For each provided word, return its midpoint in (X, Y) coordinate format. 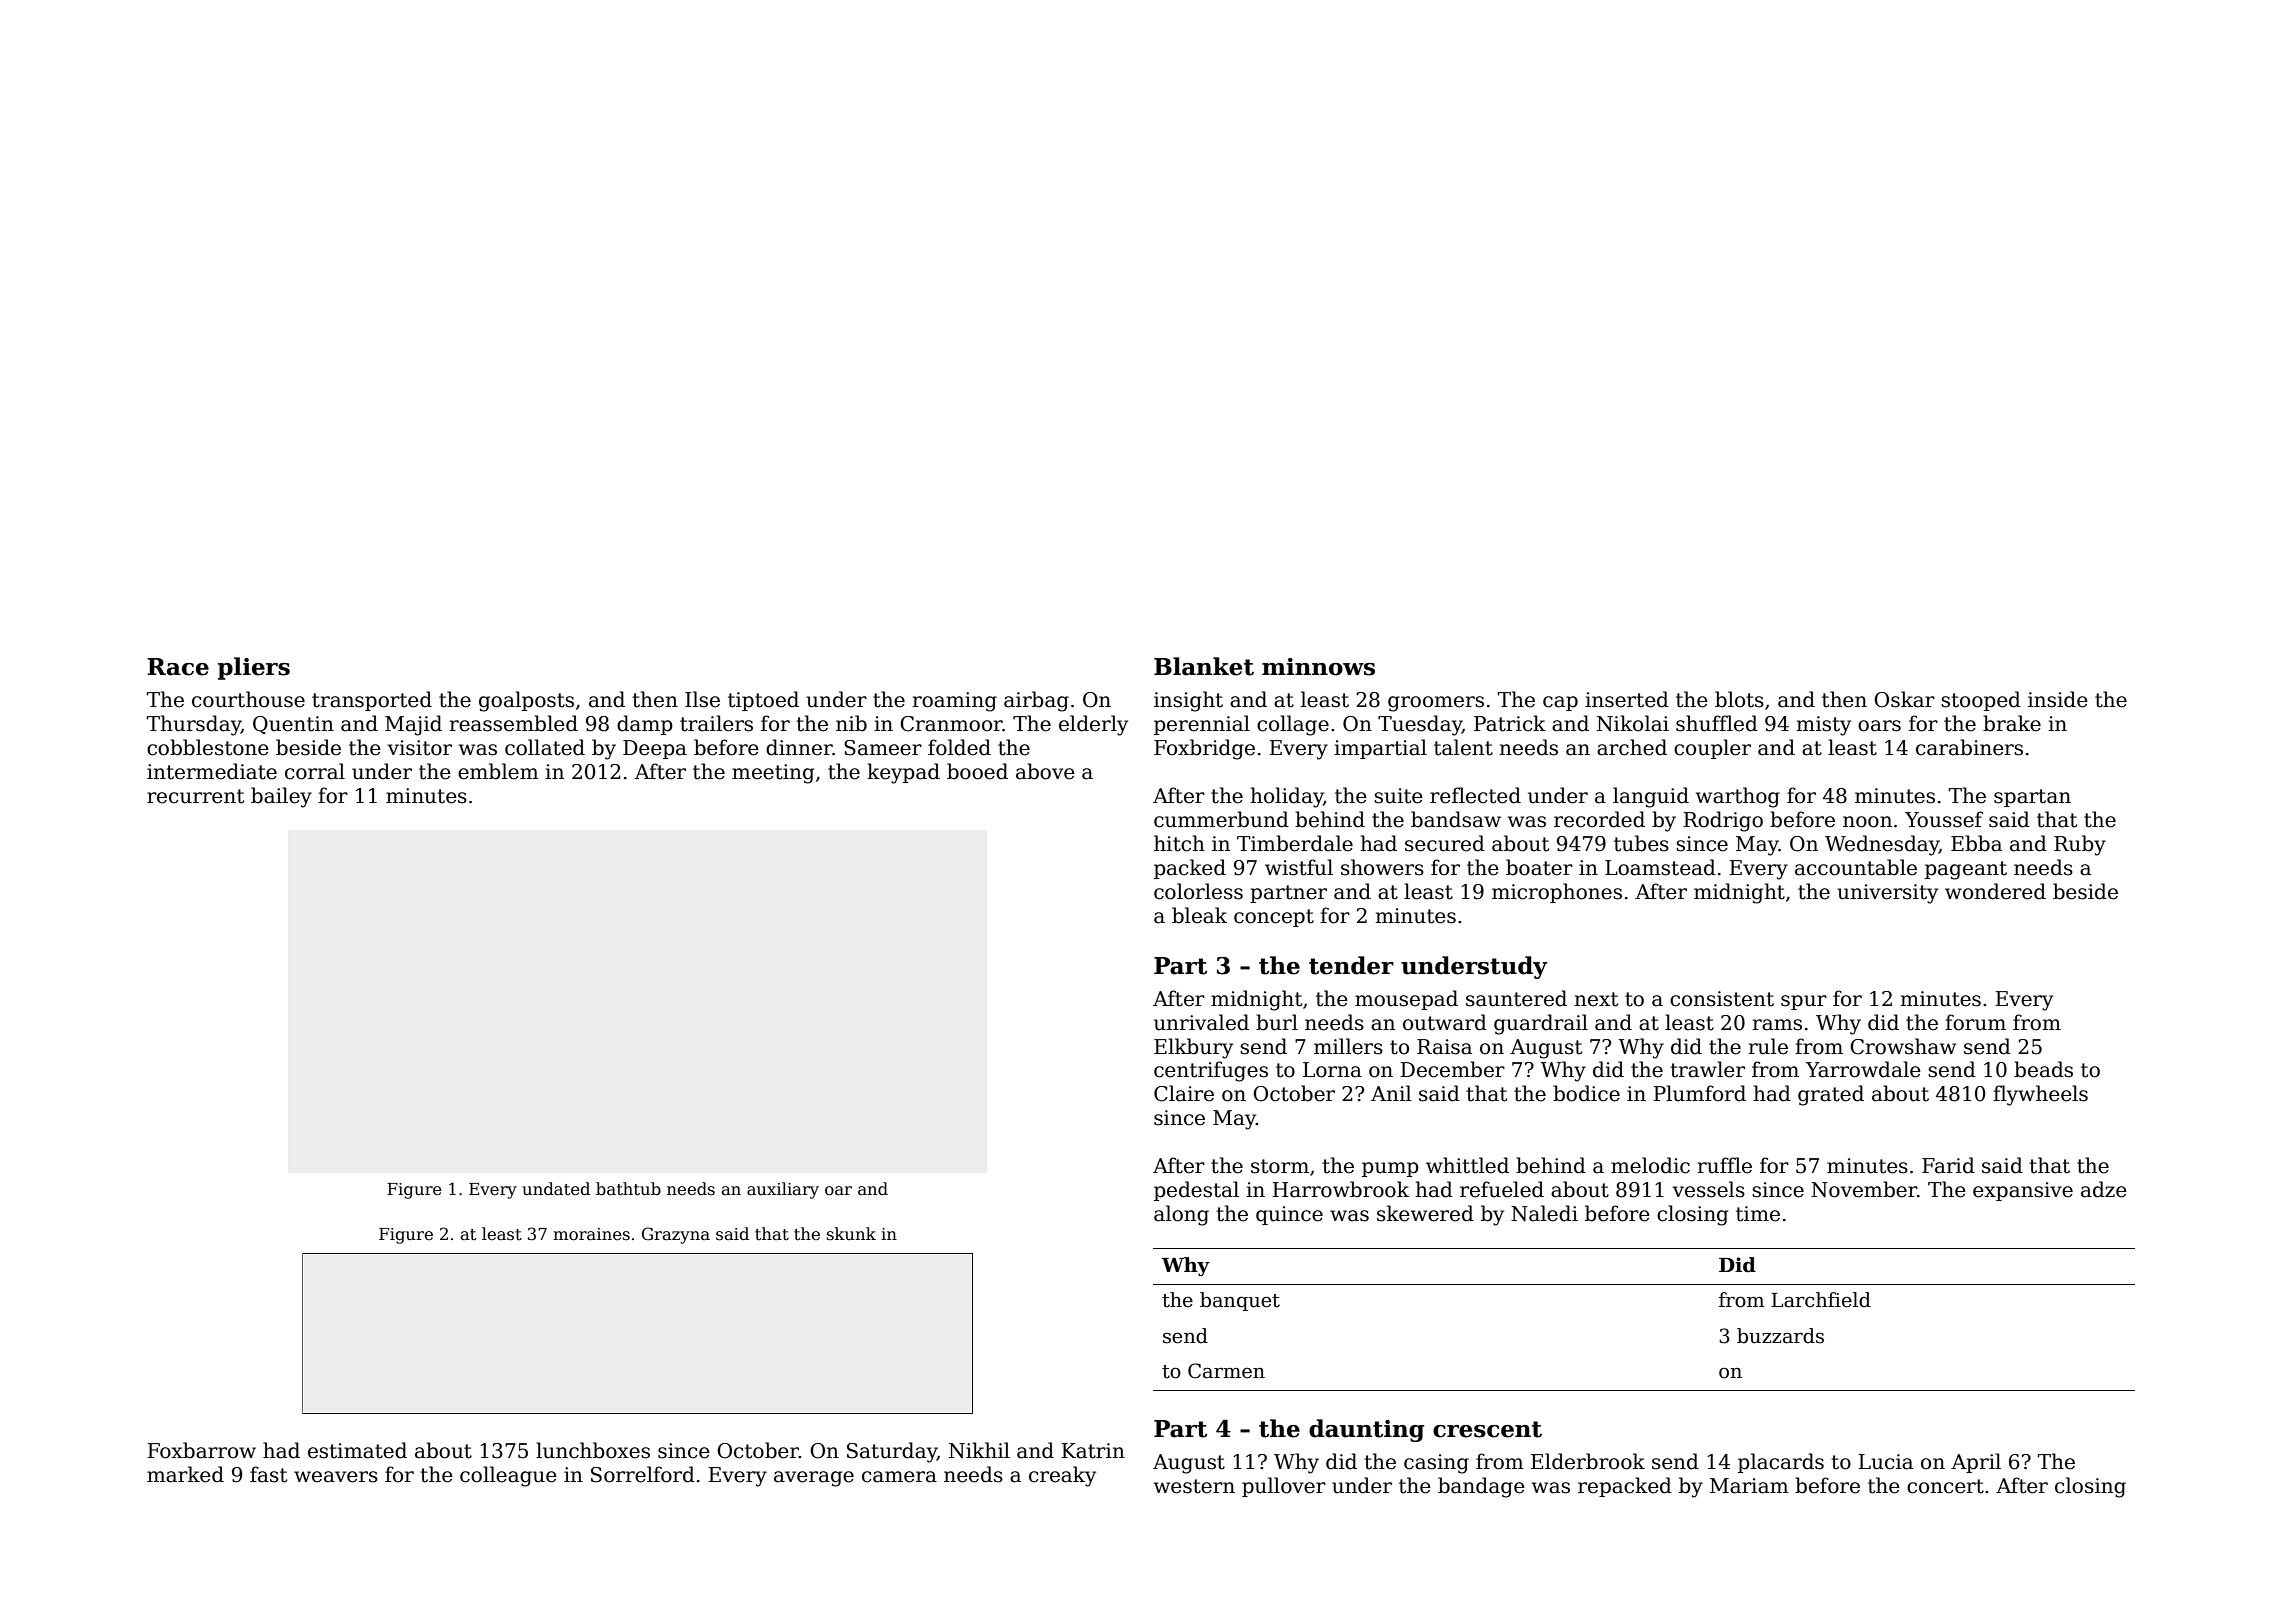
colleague (508, 1476)
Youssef (1944, 819)
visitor (419, 748)
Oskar (1904, 699)
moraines (591, 1234)
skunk (851, 1234)
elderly (1093, 725)
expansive (2023, 1191)
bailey (281, 797)
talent (1463, 747)
